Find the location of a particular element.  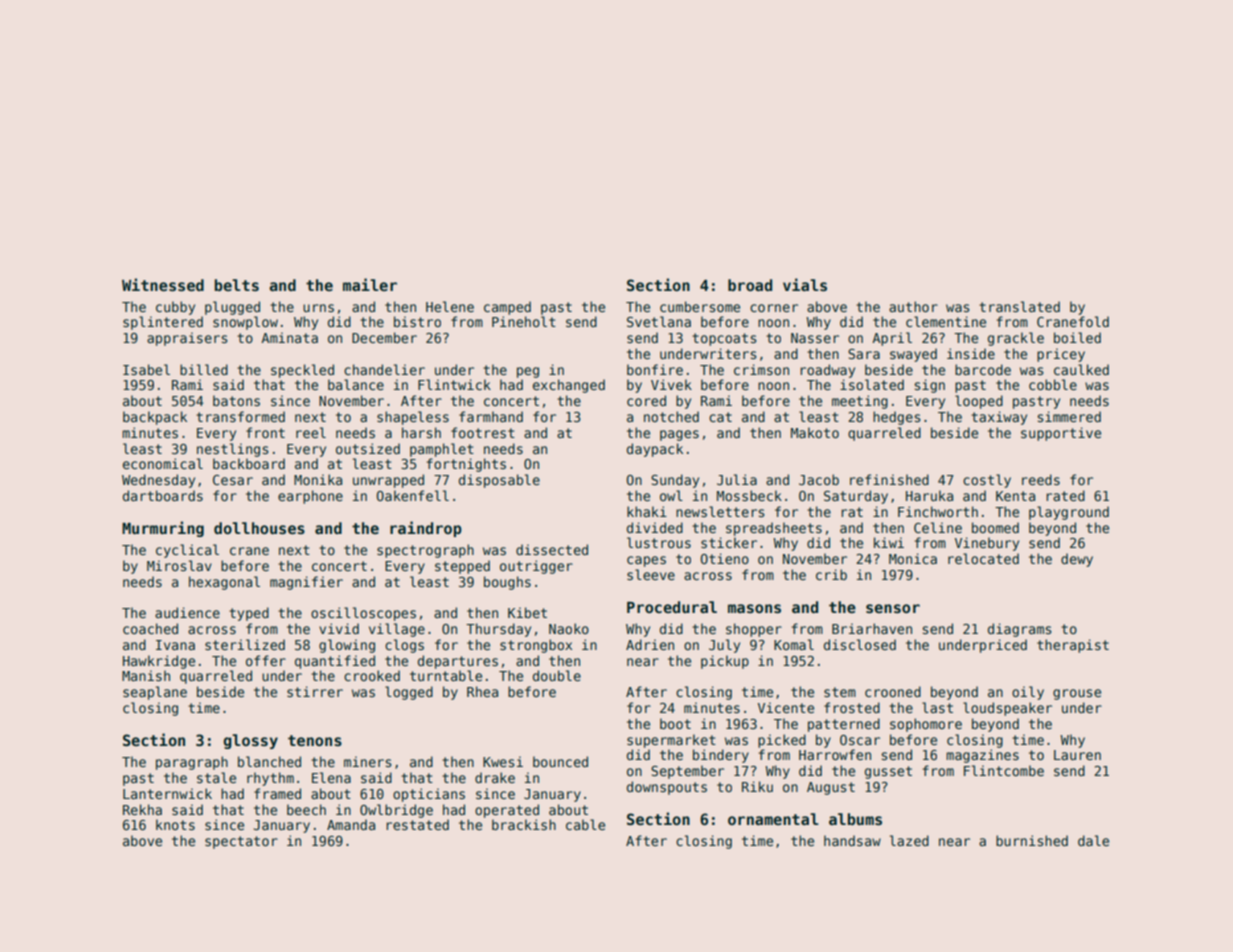

vials is located at coordinates (805, 284).
